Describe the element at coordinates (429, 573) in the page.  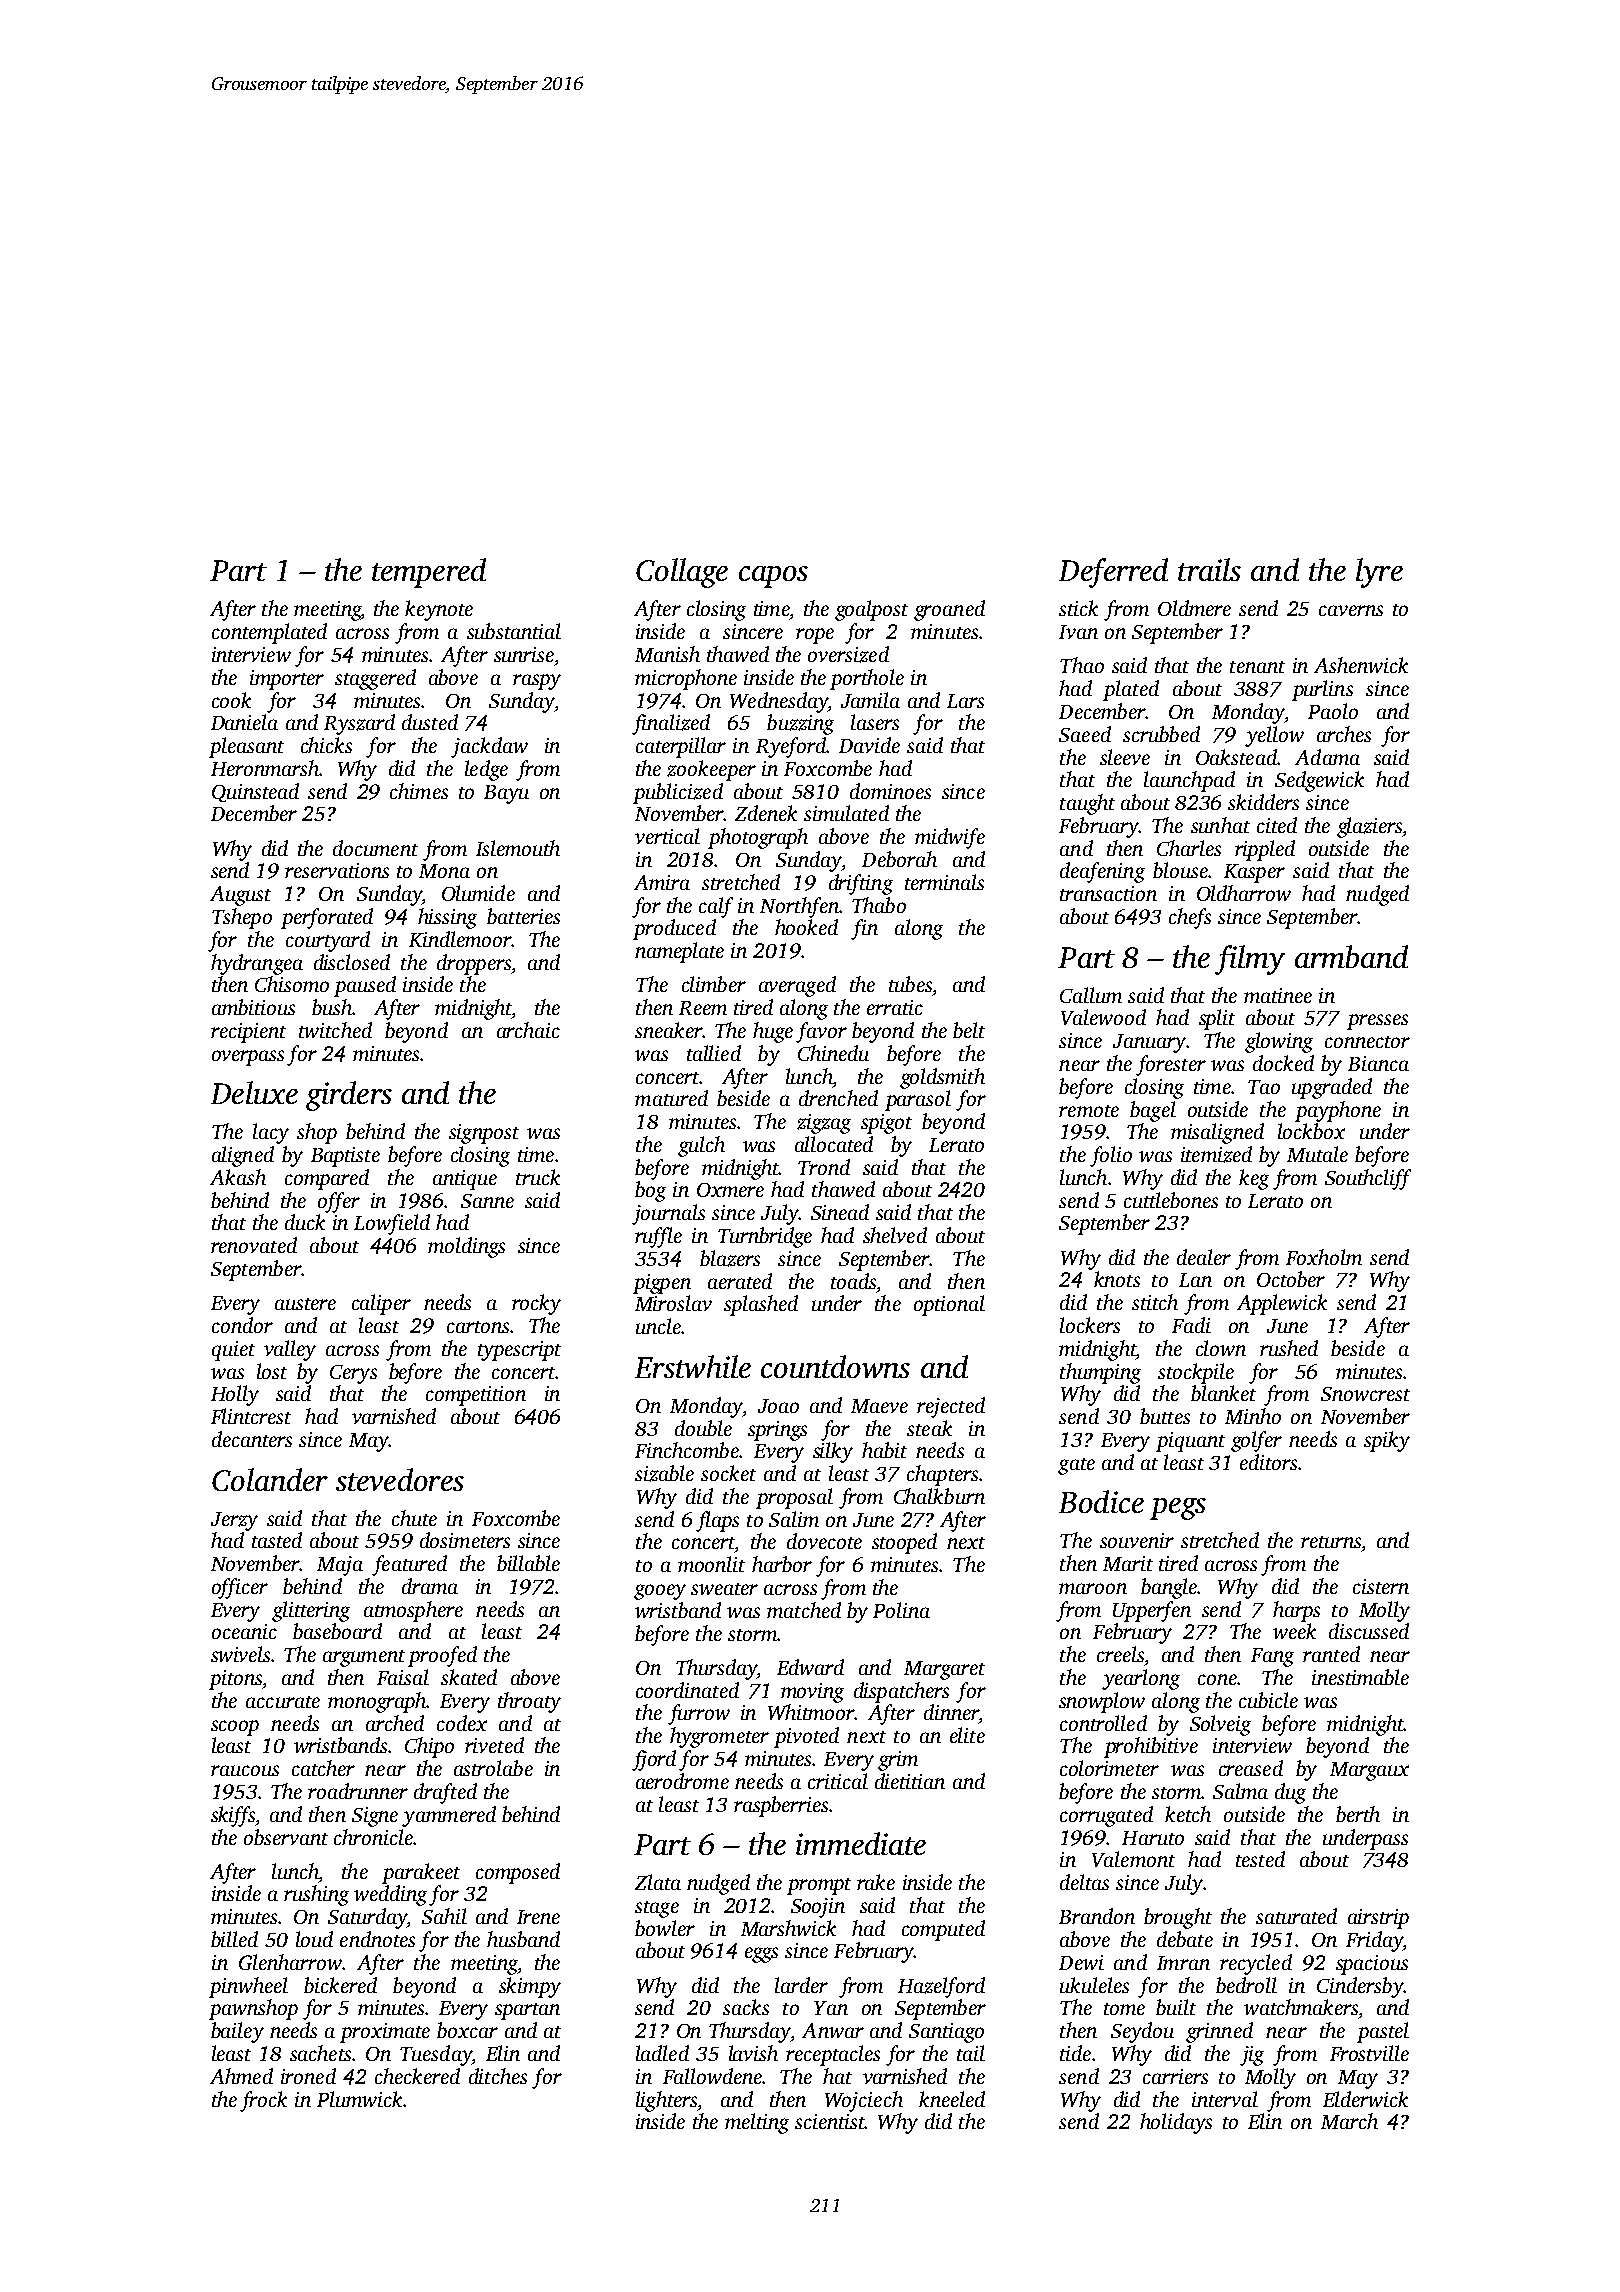
I see `tempered` at that location.
